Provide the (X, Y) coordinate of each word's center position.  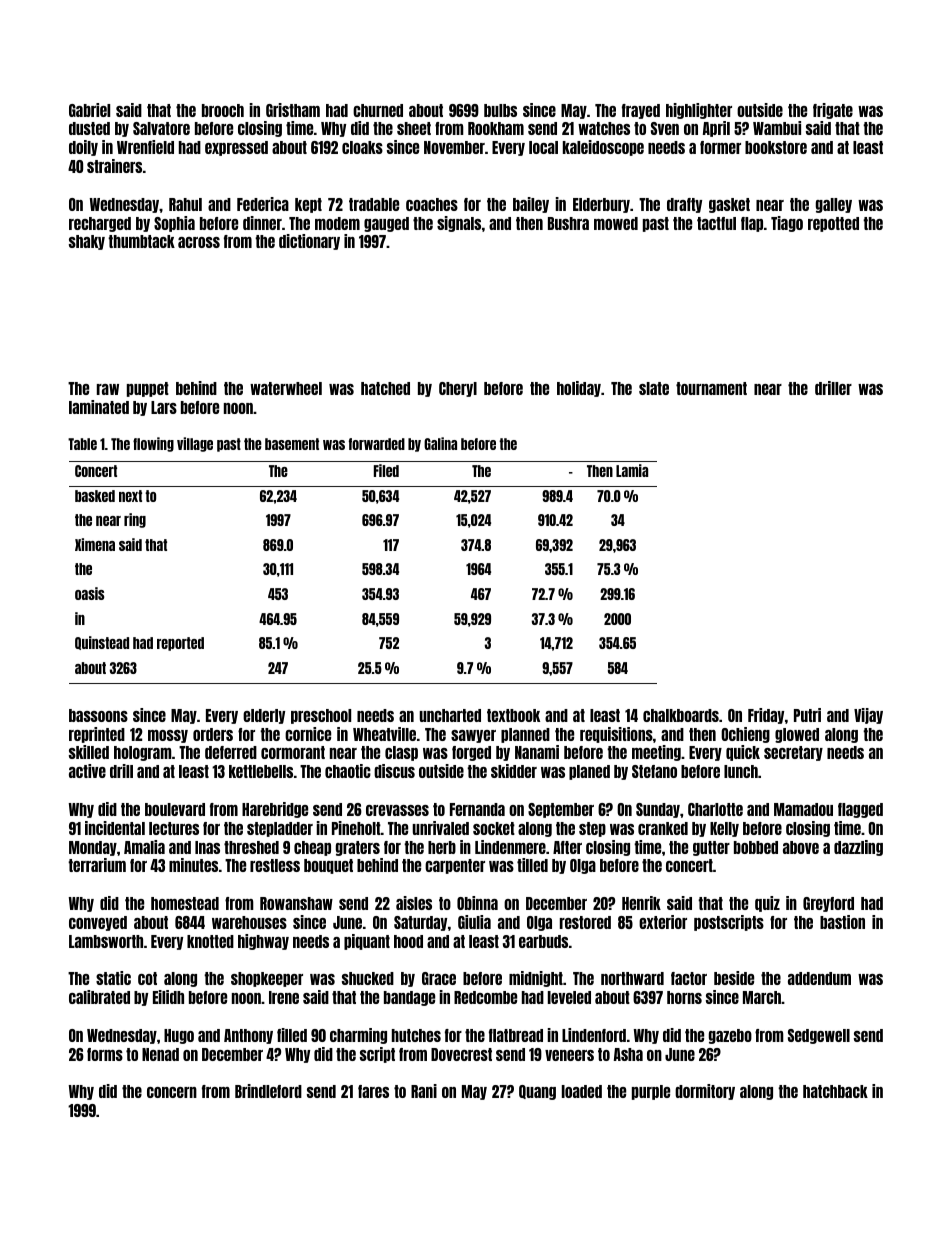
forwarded (377, 444)
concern (172, 1092)
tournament (711, 388)
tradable (374, 204)
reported (180, 644)
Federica (263, 204)
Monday (93, 848)
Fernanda (477, 809)
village (195, 444)
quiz (767, 904)
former (720, 147)
